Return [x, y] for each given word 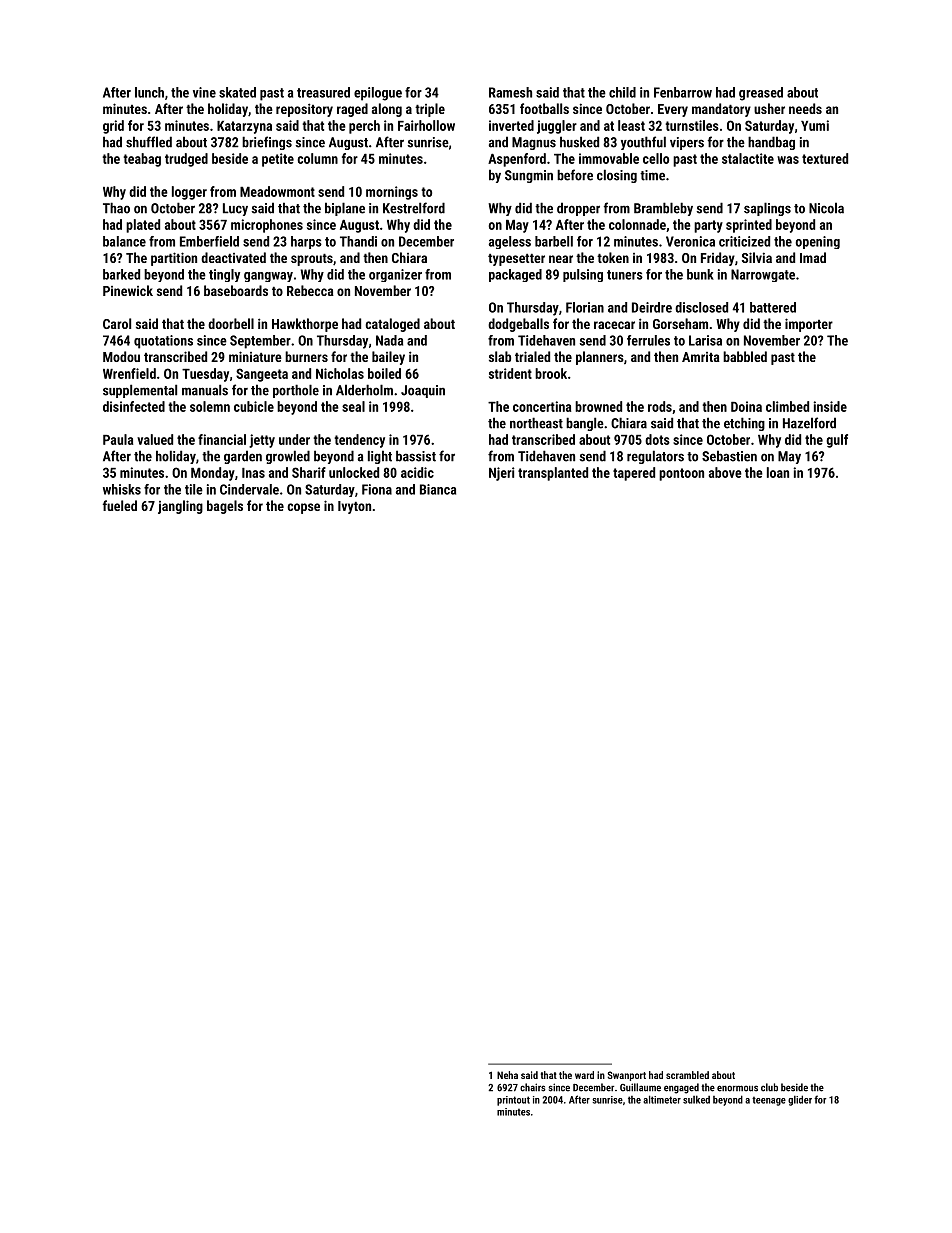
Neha [507, 1075]
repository [304, 110]
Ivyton [354, 507]
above [725, 472]
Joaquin [423, 391]
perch [364, 127]
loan [778, 472]
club [769, 1087]
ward [584, 1075]
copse [303, 508]
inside [830, 406]
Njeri [502, 474]
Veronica [690, 241]
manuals [205, 390]
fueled [120, 505]
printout [513, 1101]
